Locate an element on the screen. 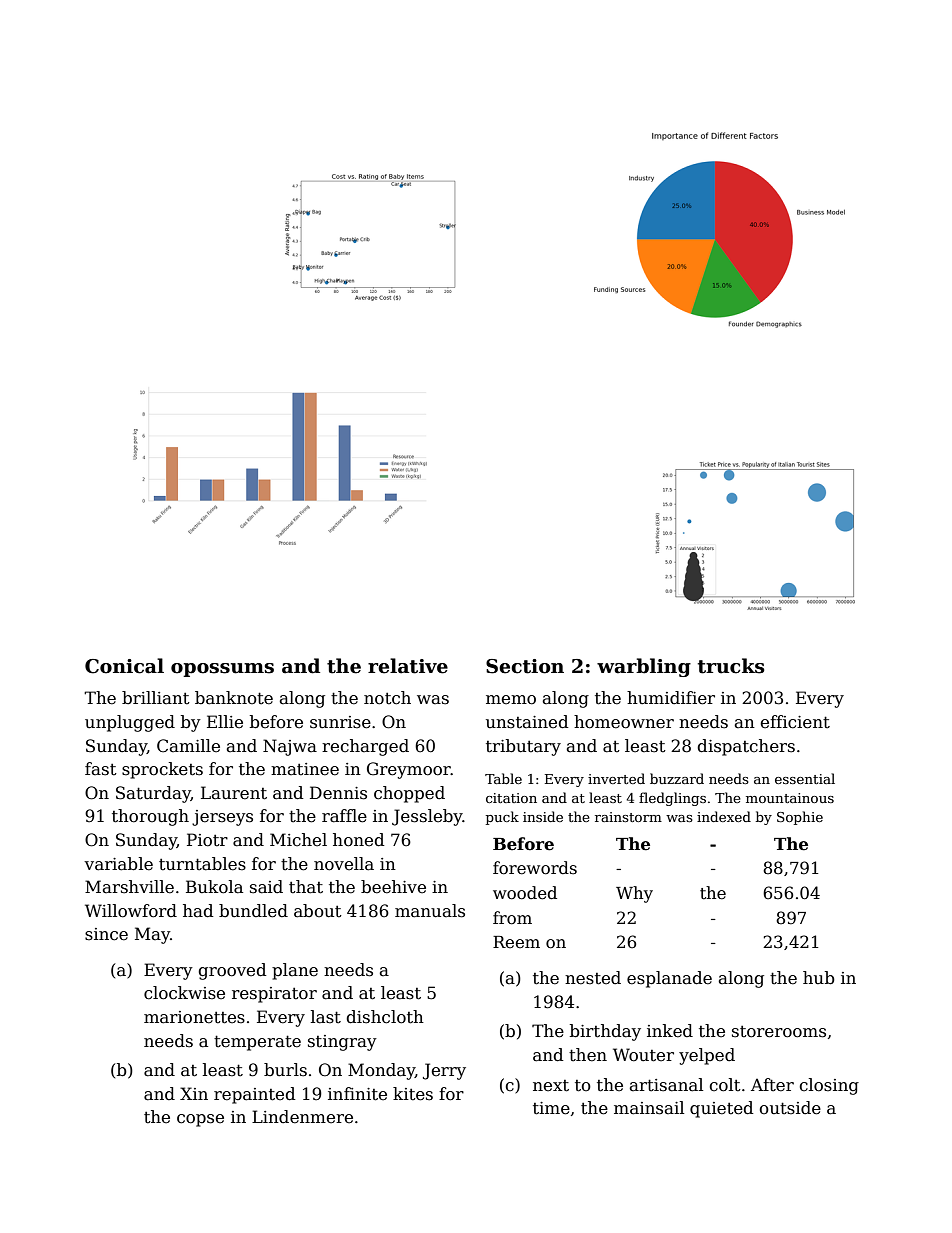 This screenshot has width=952, height=1233. trucks is located at coordinates (731, 666).
